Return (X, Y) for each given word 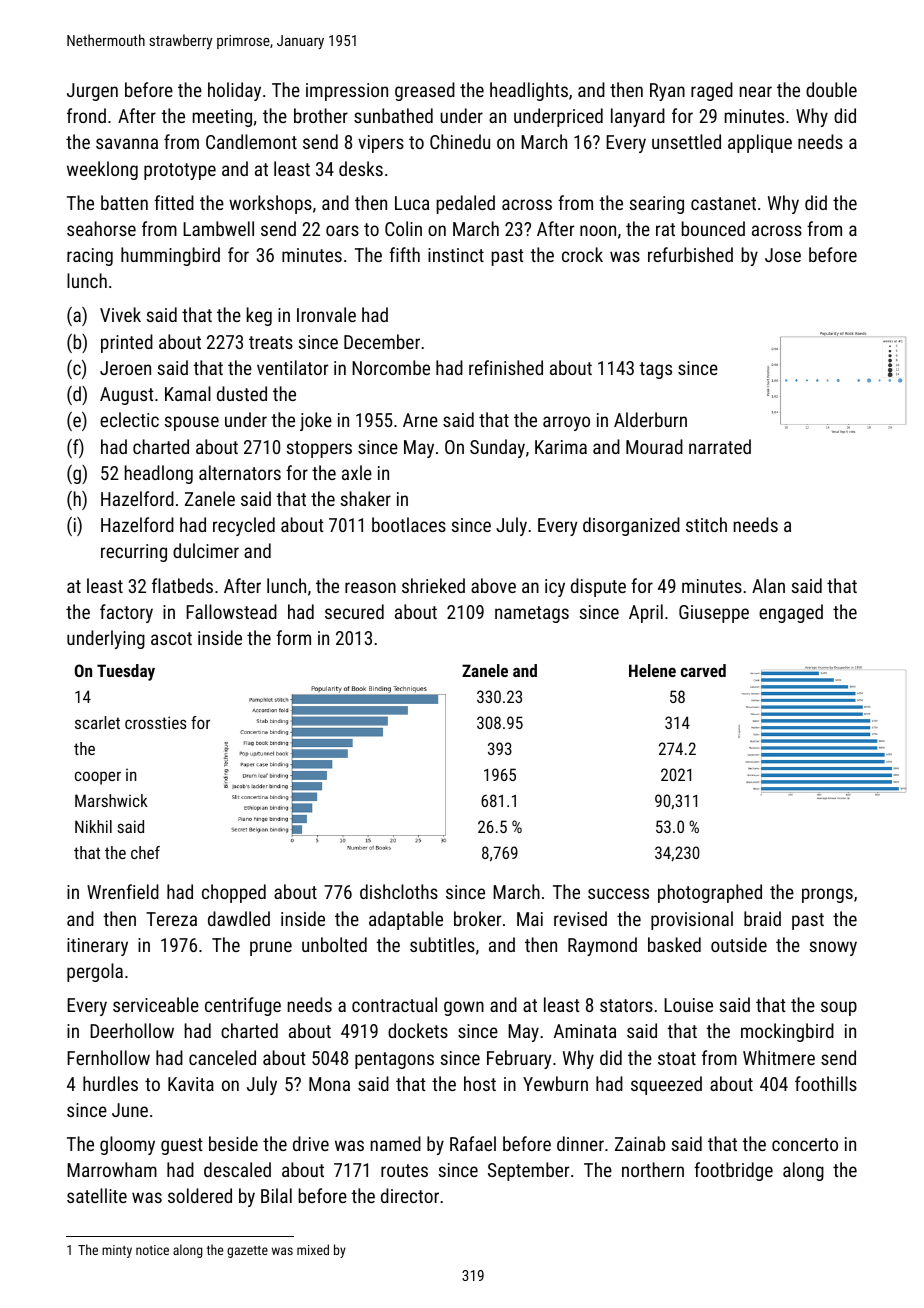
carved (703, 670)
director (410, 1195)
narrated (720, 446)
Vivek (120, 314)
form (293, 637)
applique (760, 143)
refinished (506, 367)
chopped (234, 893)
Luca (412, 203)
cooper (98, 778)
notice (152, 1250)
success (618, 893)
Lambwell (218, 228)
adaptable (406, 920)
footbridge (733, 1171)
